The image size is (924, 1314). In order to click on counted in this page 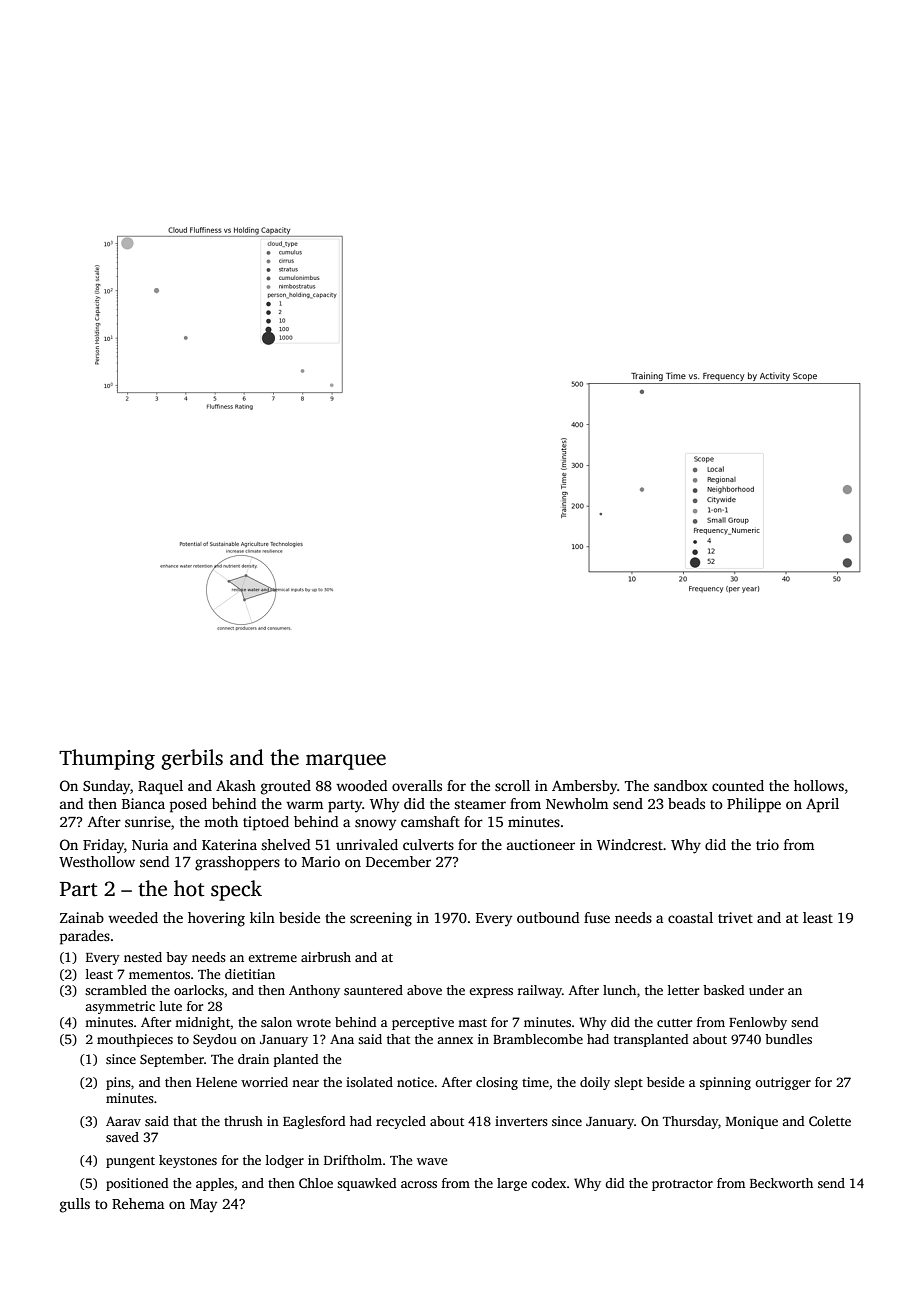, I will do `click(738, 785)`.
